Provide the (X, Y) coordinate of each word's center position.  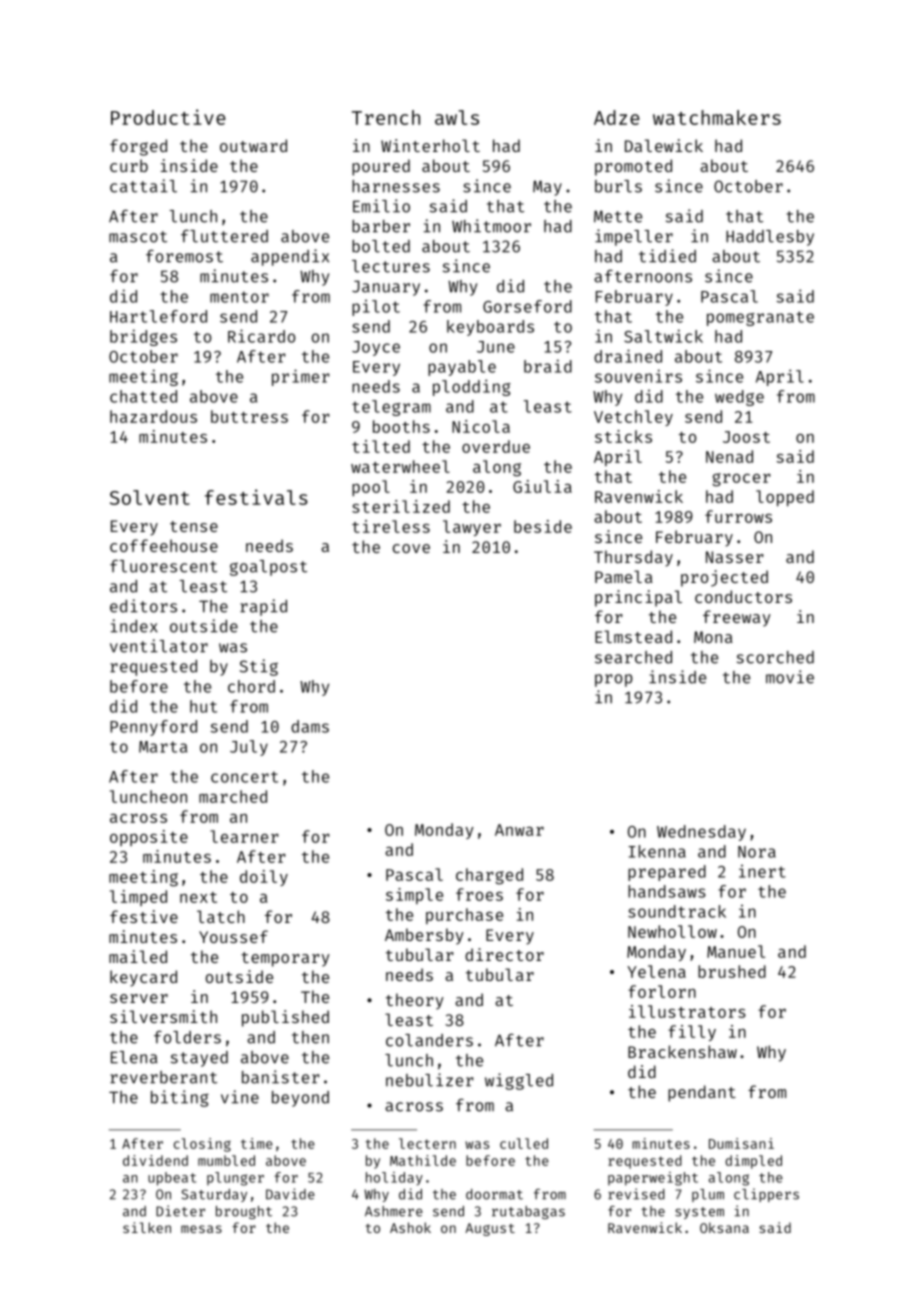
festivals (256, 497)
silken (147, 1227)
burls (618, 186)
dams (310, 726)
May (547, 188)
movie (790, 677)
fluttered (224, 236)
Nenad (729, 456)
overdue (496, 446)
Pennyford (153, 728)
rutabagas (528, 1212)
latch (221, 916)
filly (692, 1033)
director (504, 954)
